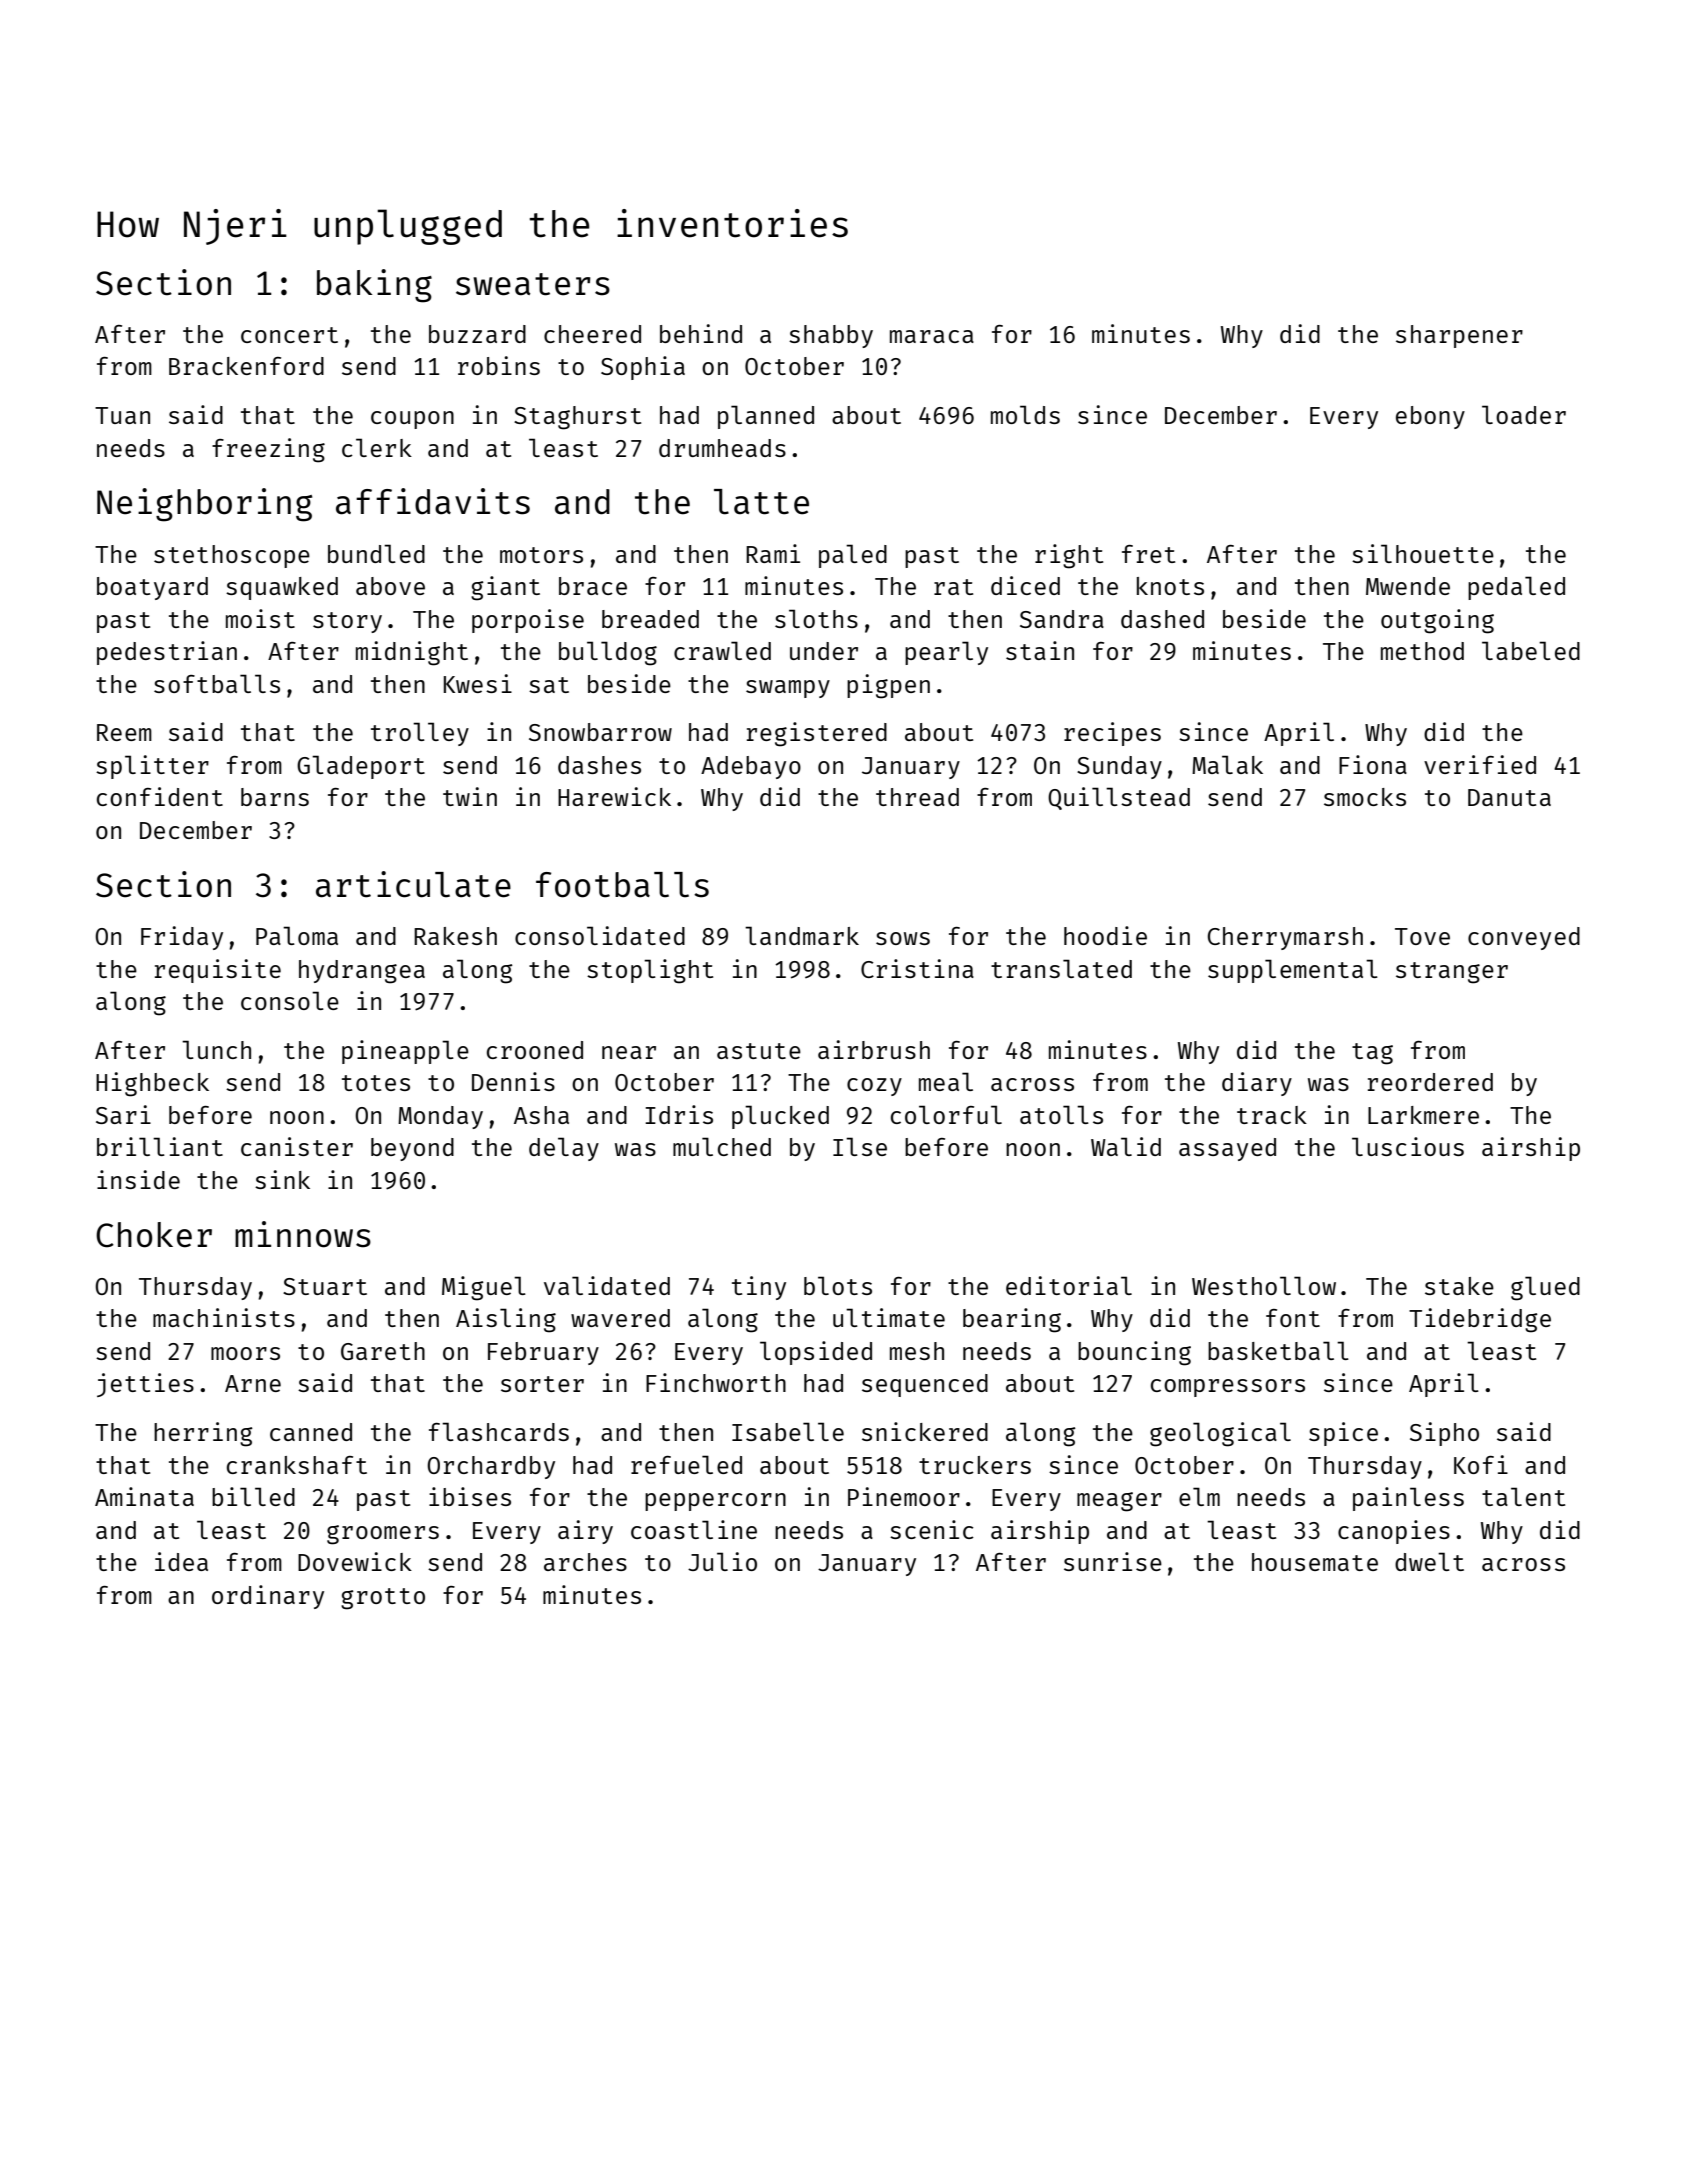 This screenshot has height=2178, width=1683. I want to click on grotto, so click(383, 1599).
